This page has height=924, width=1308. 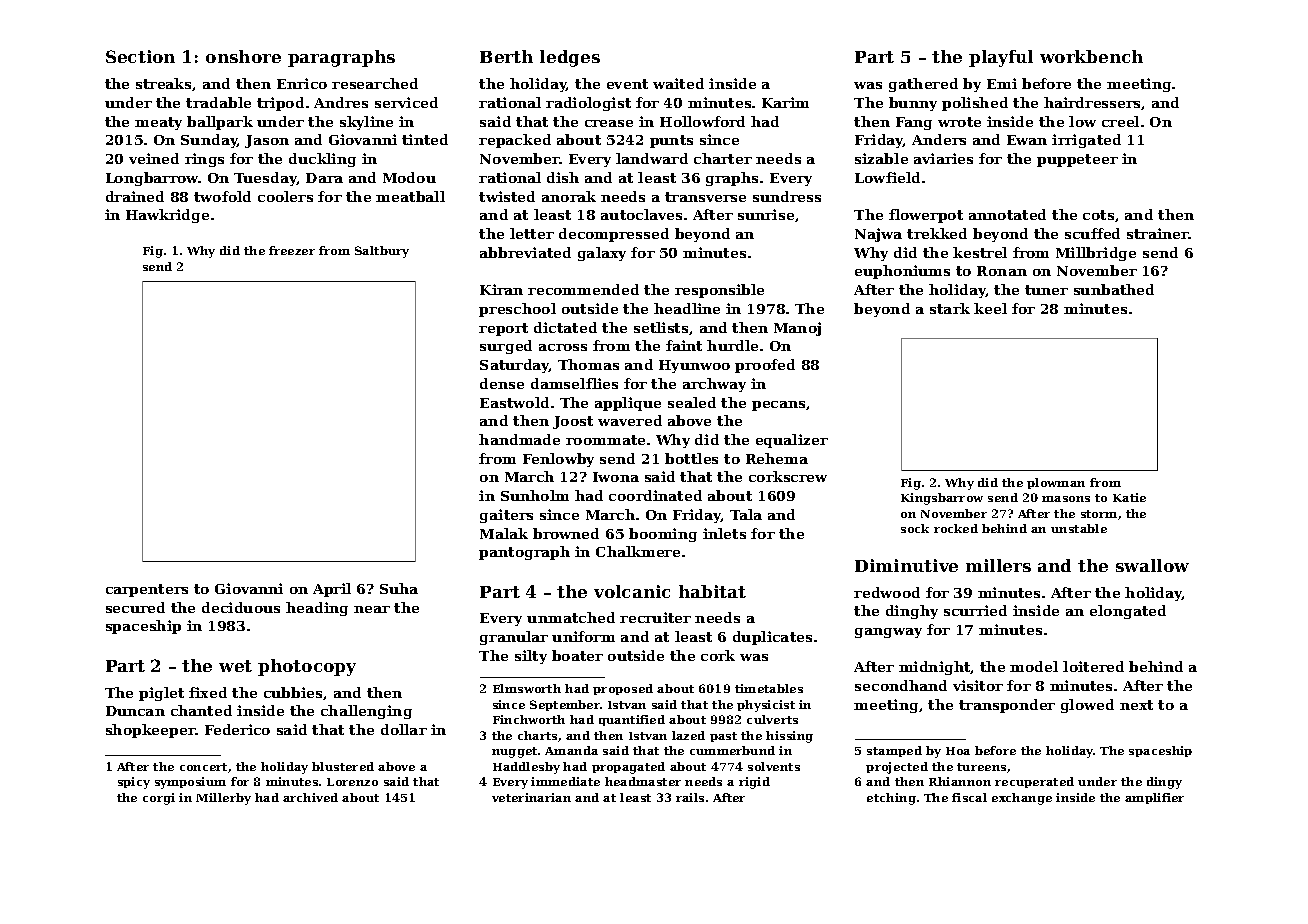 What do you see at coordinates (719, 291) in the page?
I see `responsible` at bounding box center [719, 291].
